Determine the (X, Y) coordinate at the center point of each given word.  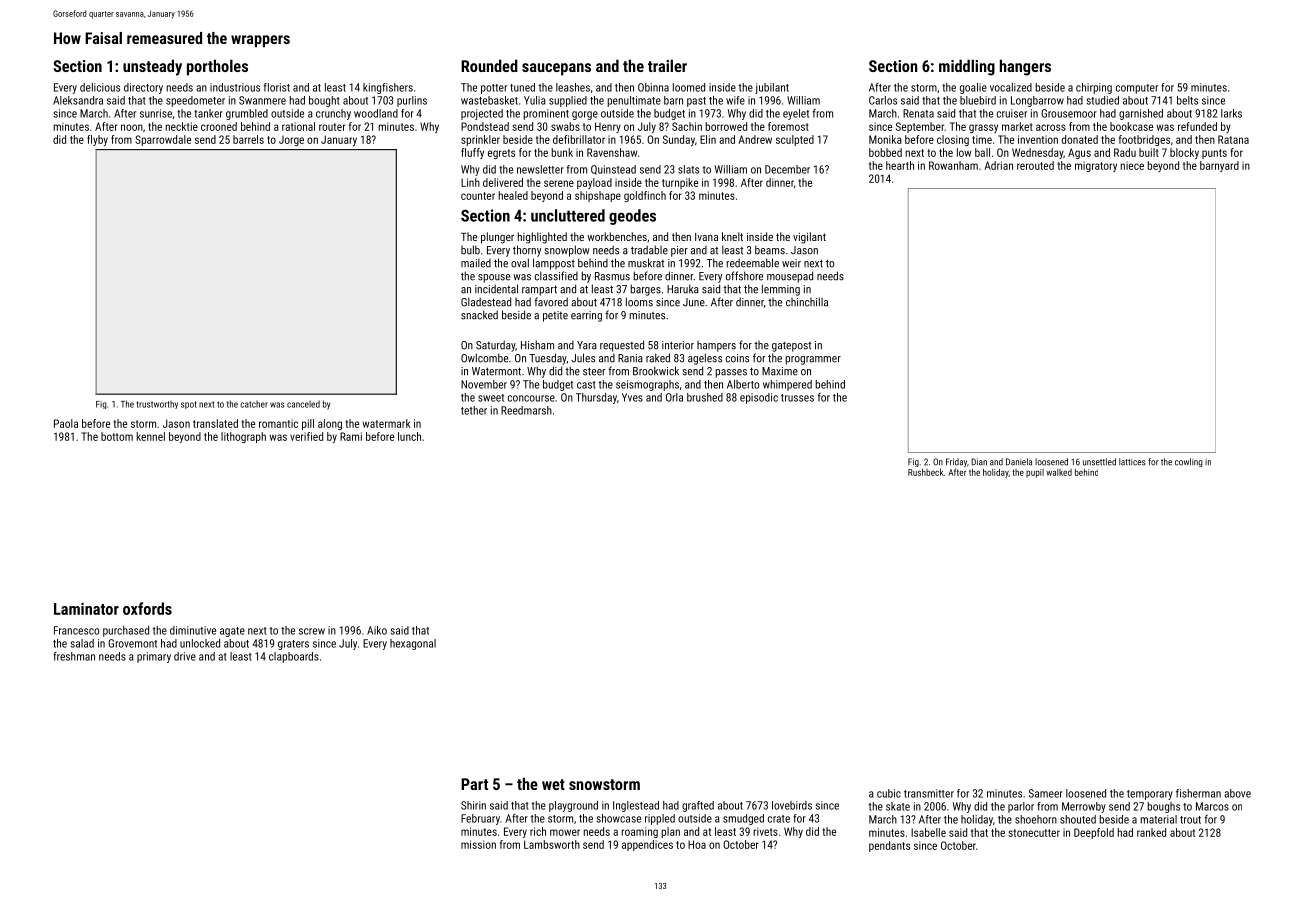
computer (1137, 89)
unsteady (152, 67)
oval (520, 263)
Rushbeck (926, 472)
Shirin (473, 805)
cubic (889, 793)
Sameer (1046, 793)
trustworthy (157, 405)
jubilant (772, 88)
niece (1132, 165)
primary (154, 657)
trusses (797, 398)
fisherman (1198, 793)
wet (553, 784)
